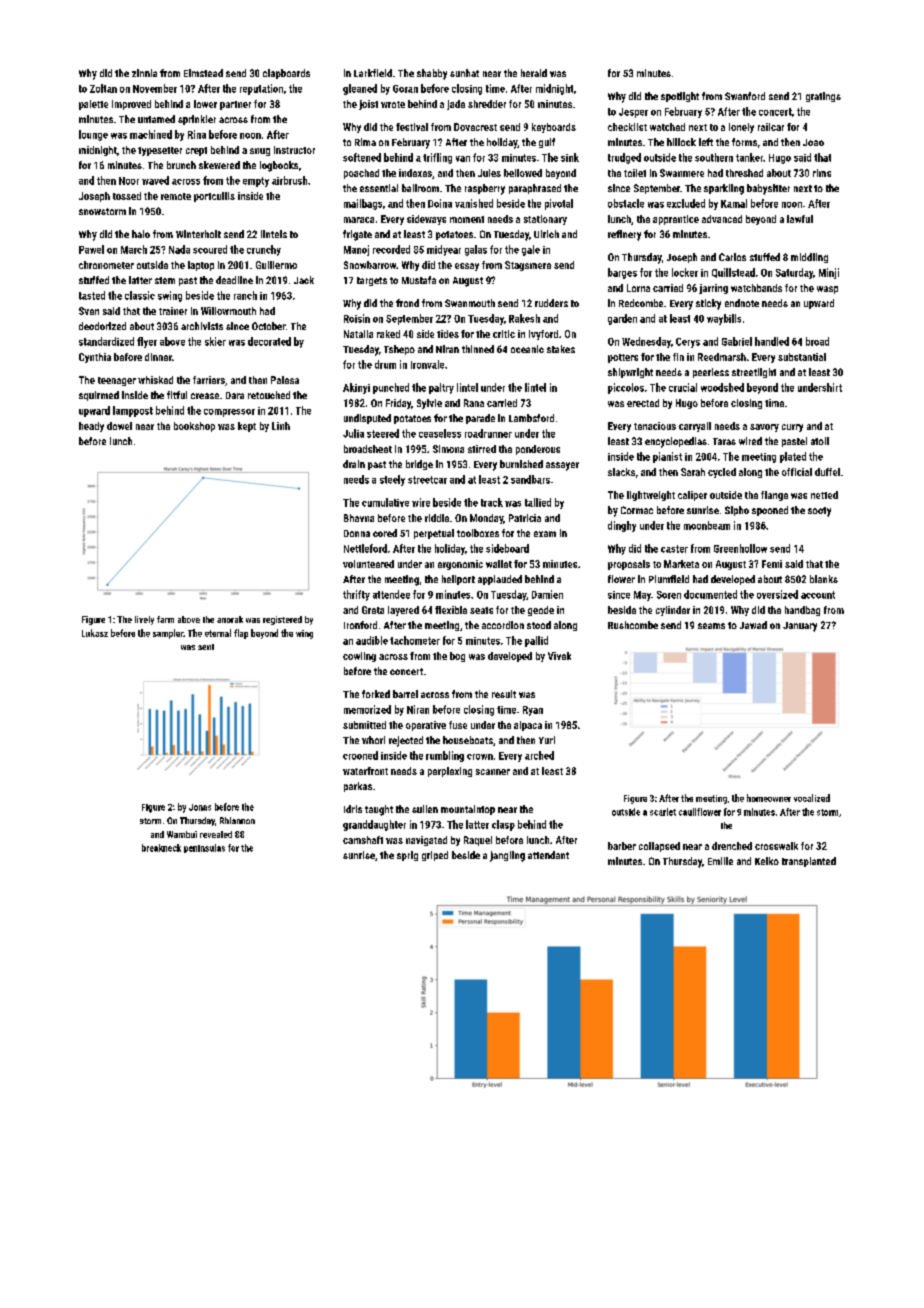 The height and width of the screenshot is (1308, 924). What do you see at coordinates (203, 73) in the screenshot?
I see `Elmstead` at bounding box center [203, 73].
